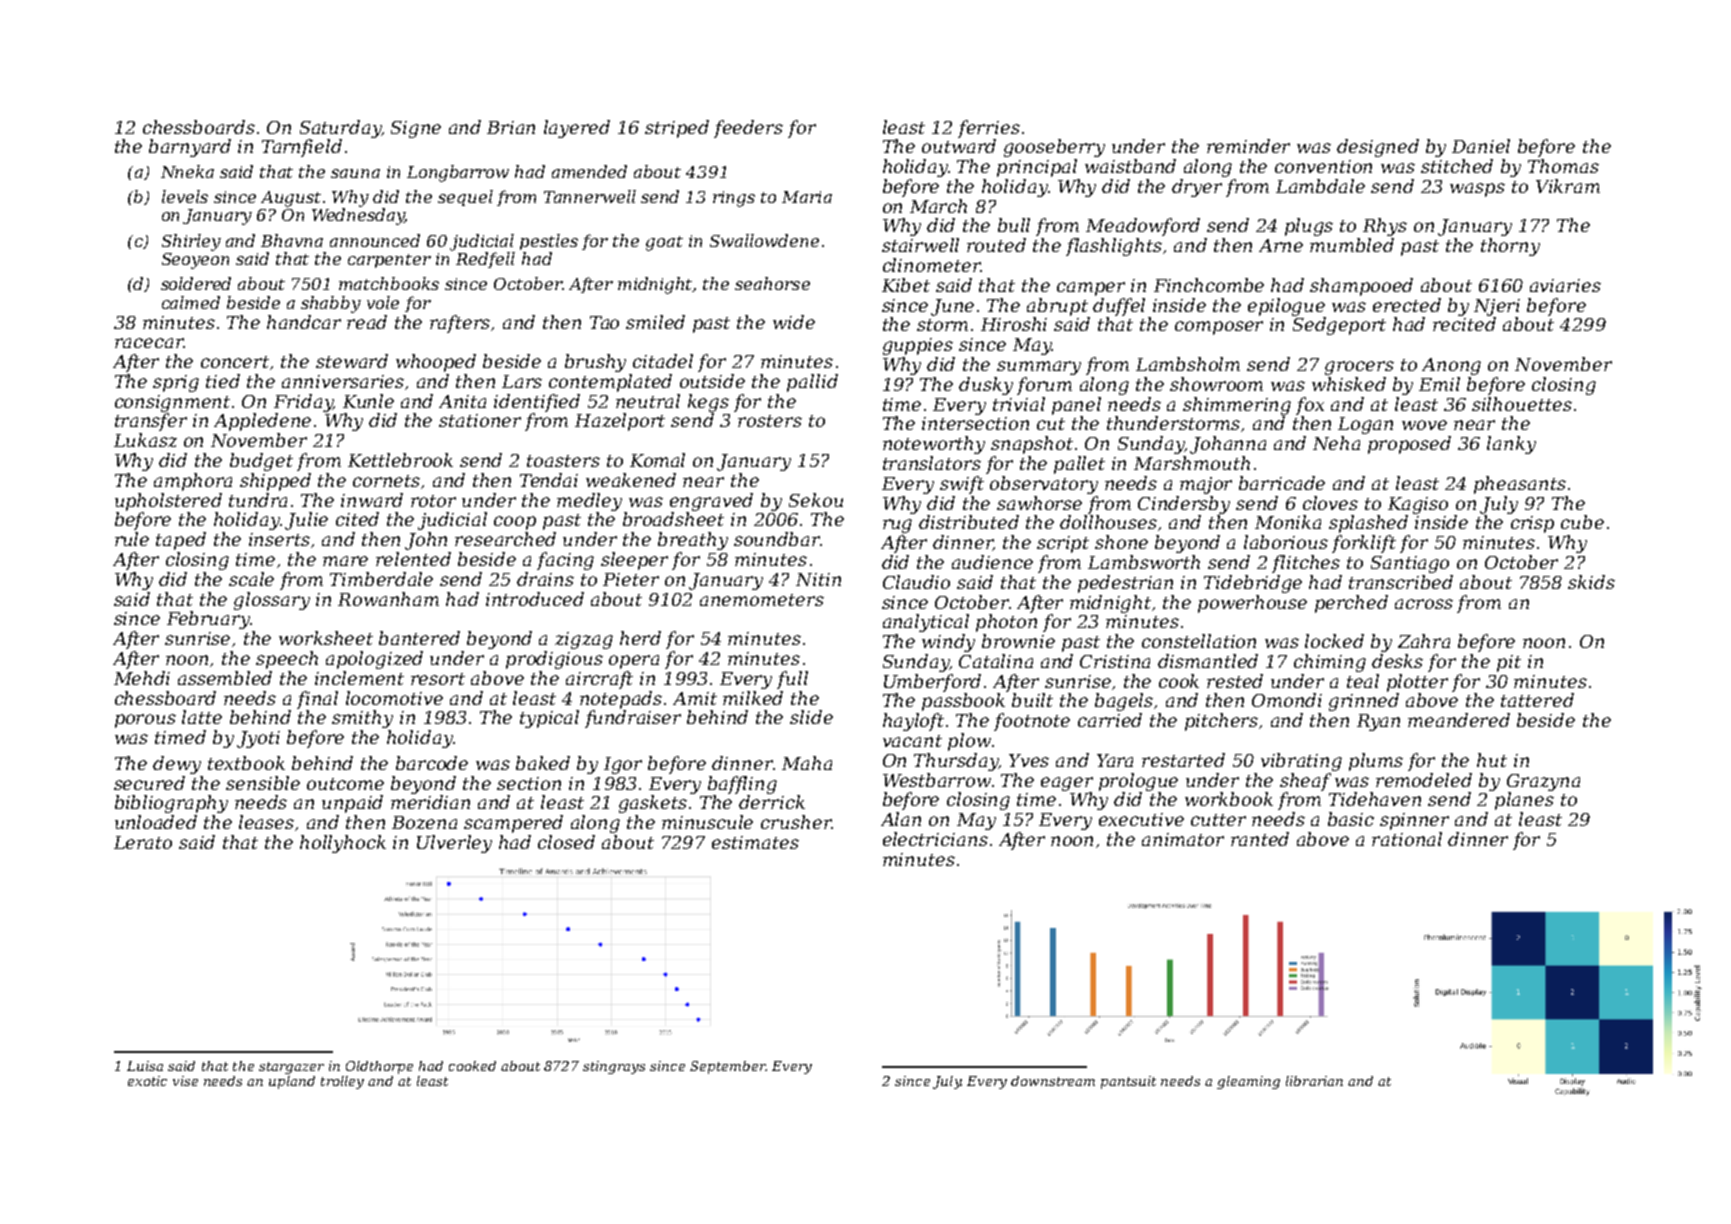  What do you see at coordinates (291, 1068) in the screenshot?
I see `stargazer` at bounding box center [291, 1068].
